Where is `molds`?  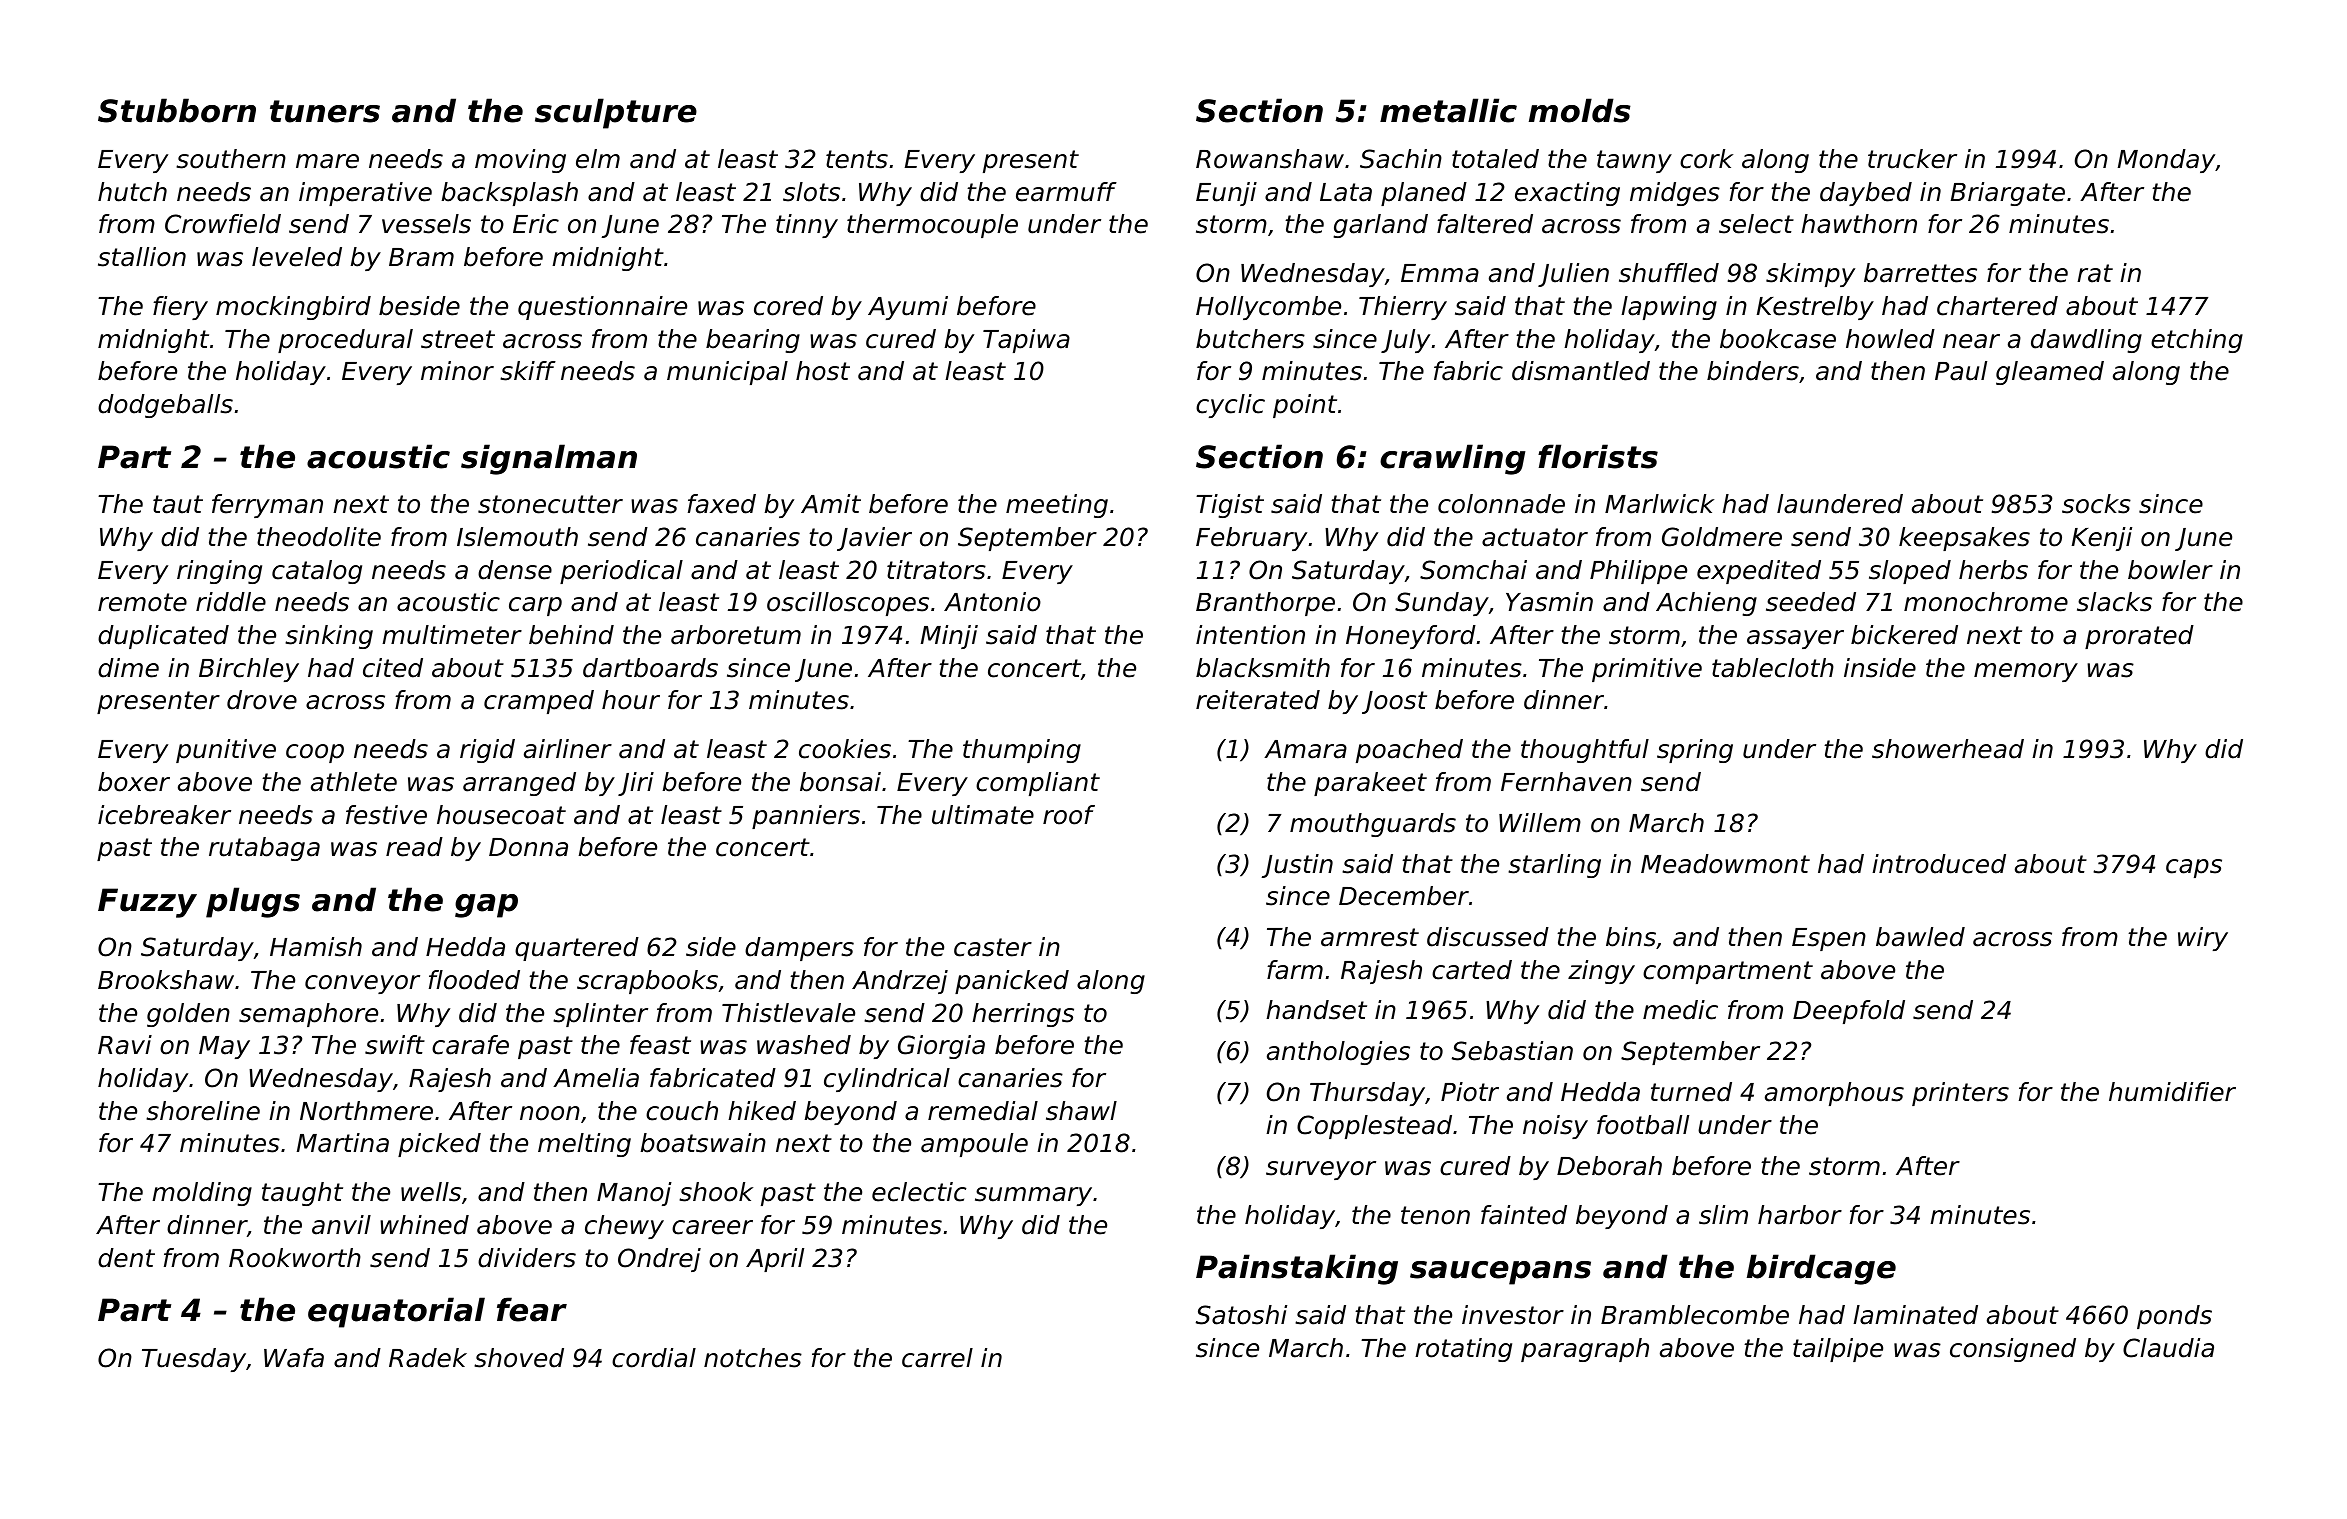
molds is located at coordinates (1580, 110).
